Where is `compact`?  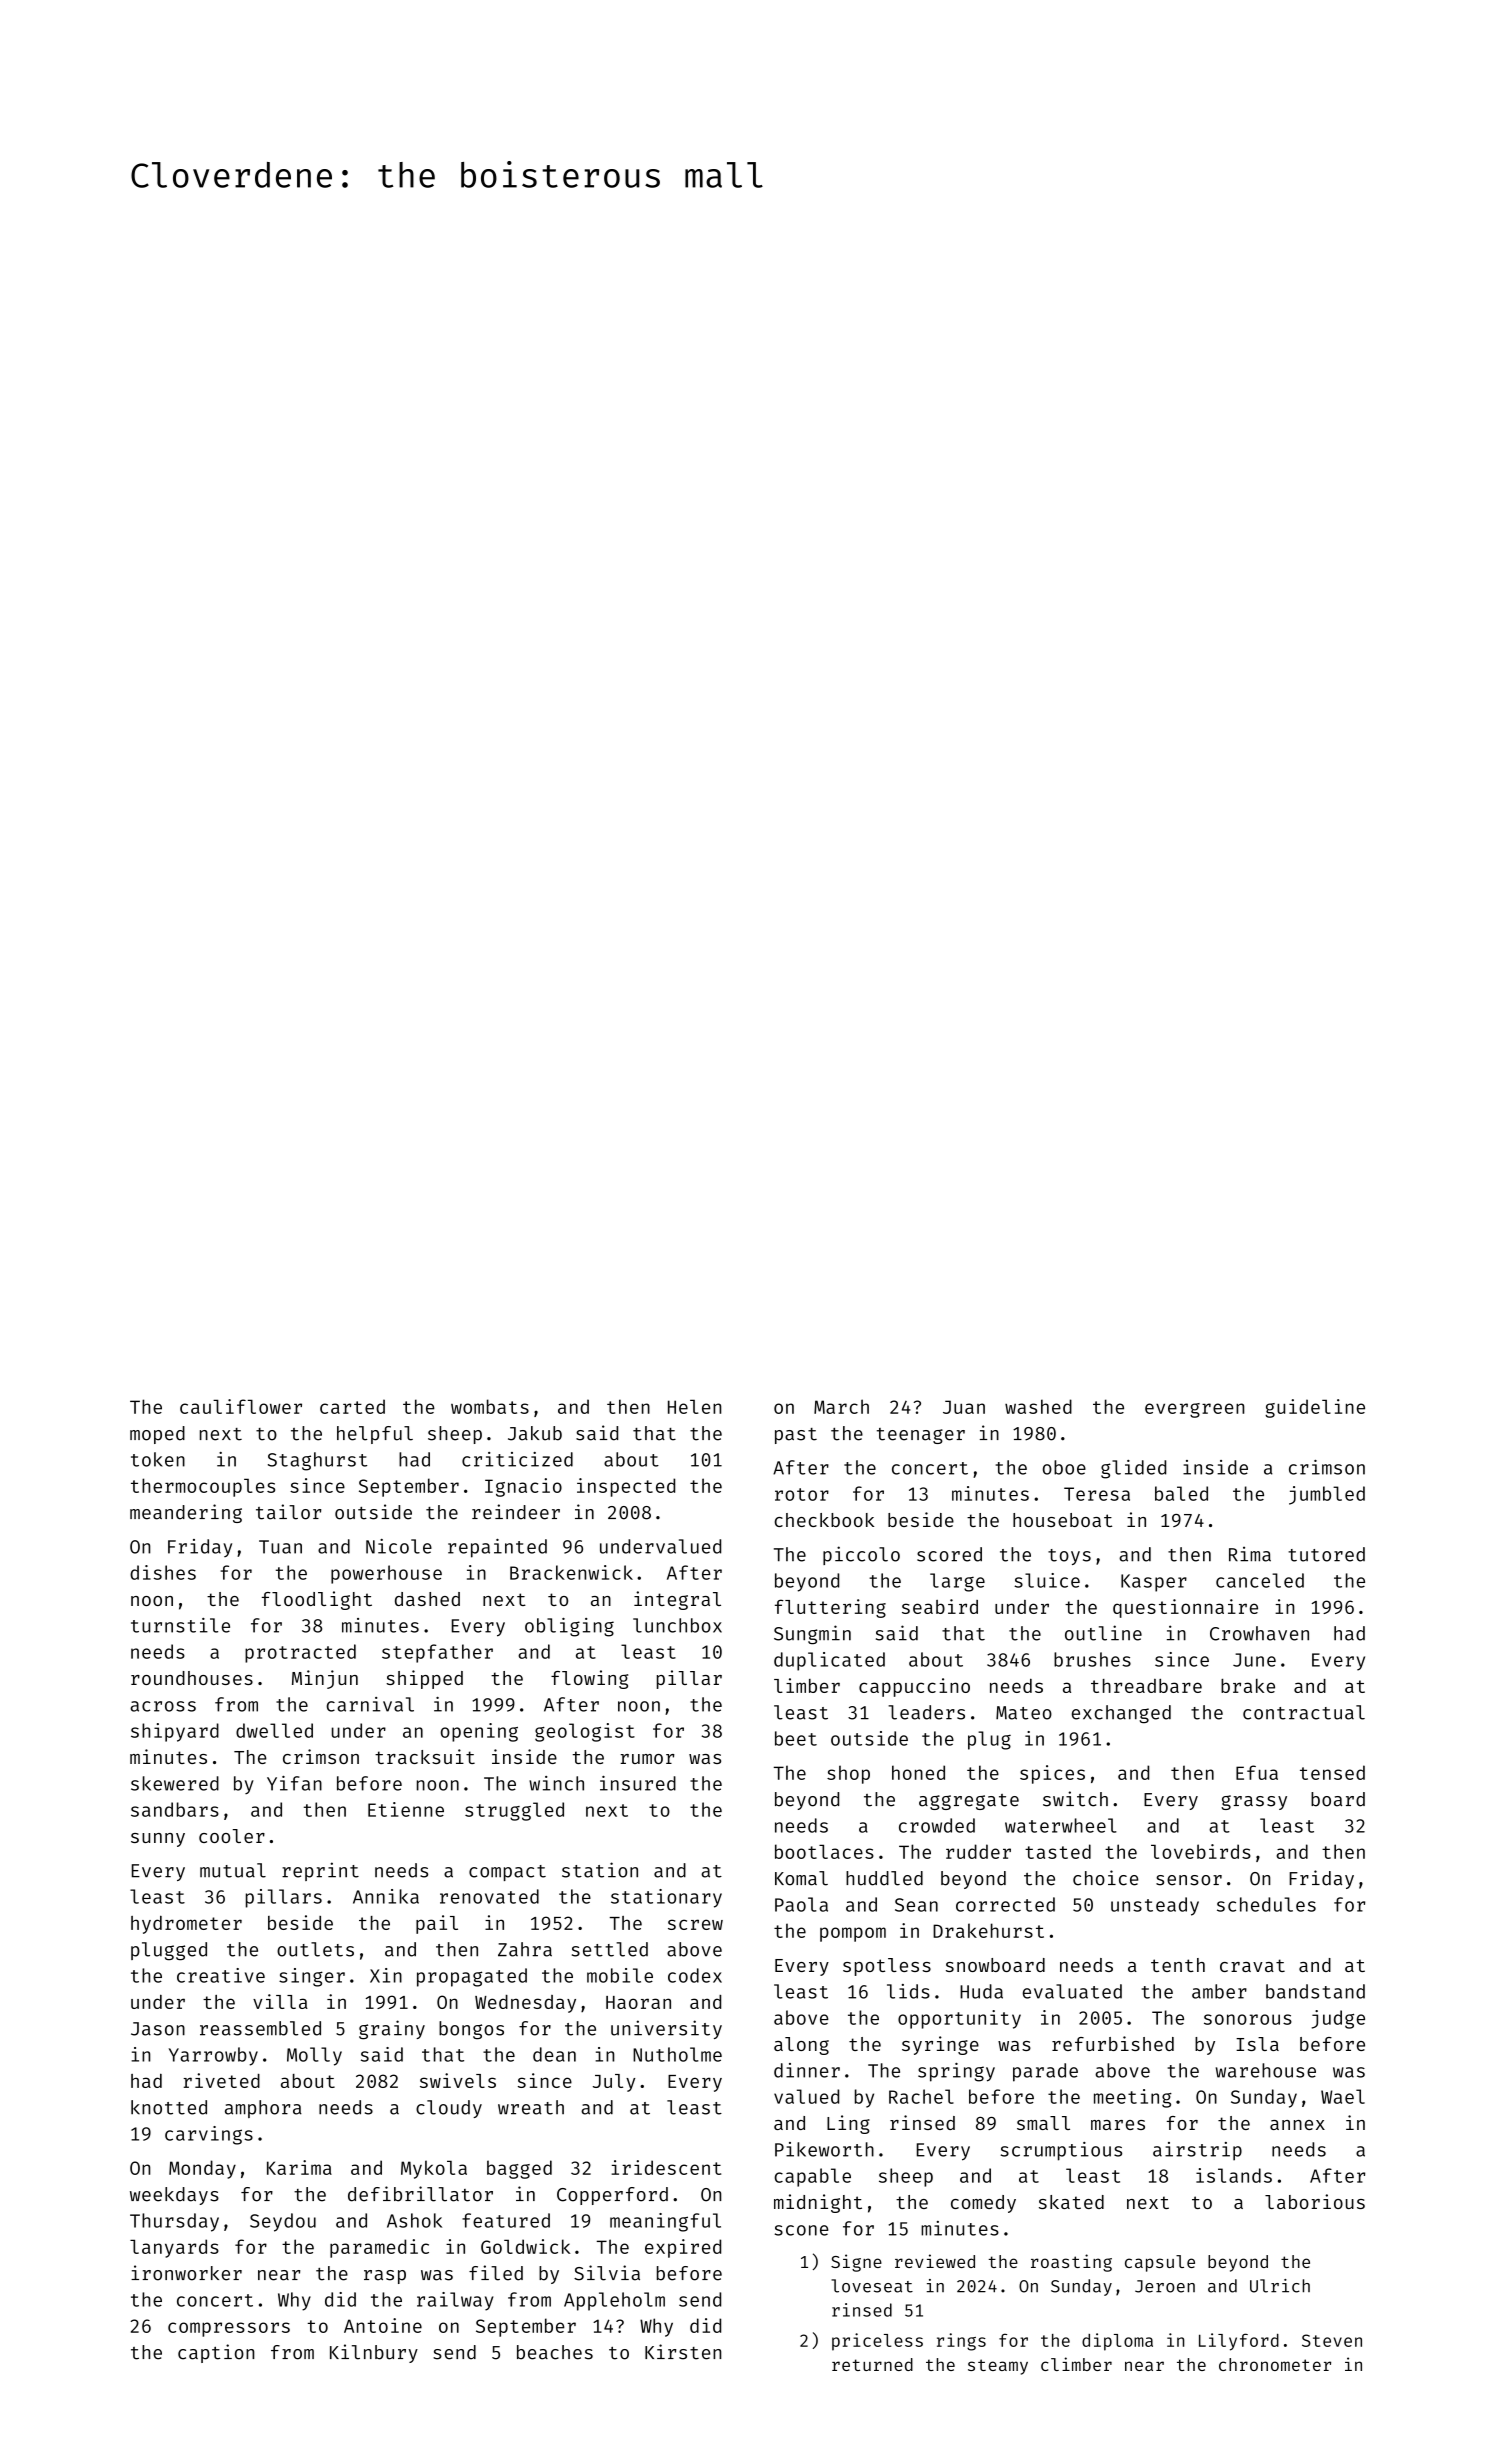
compact is located at coordinates (507, 1873).
